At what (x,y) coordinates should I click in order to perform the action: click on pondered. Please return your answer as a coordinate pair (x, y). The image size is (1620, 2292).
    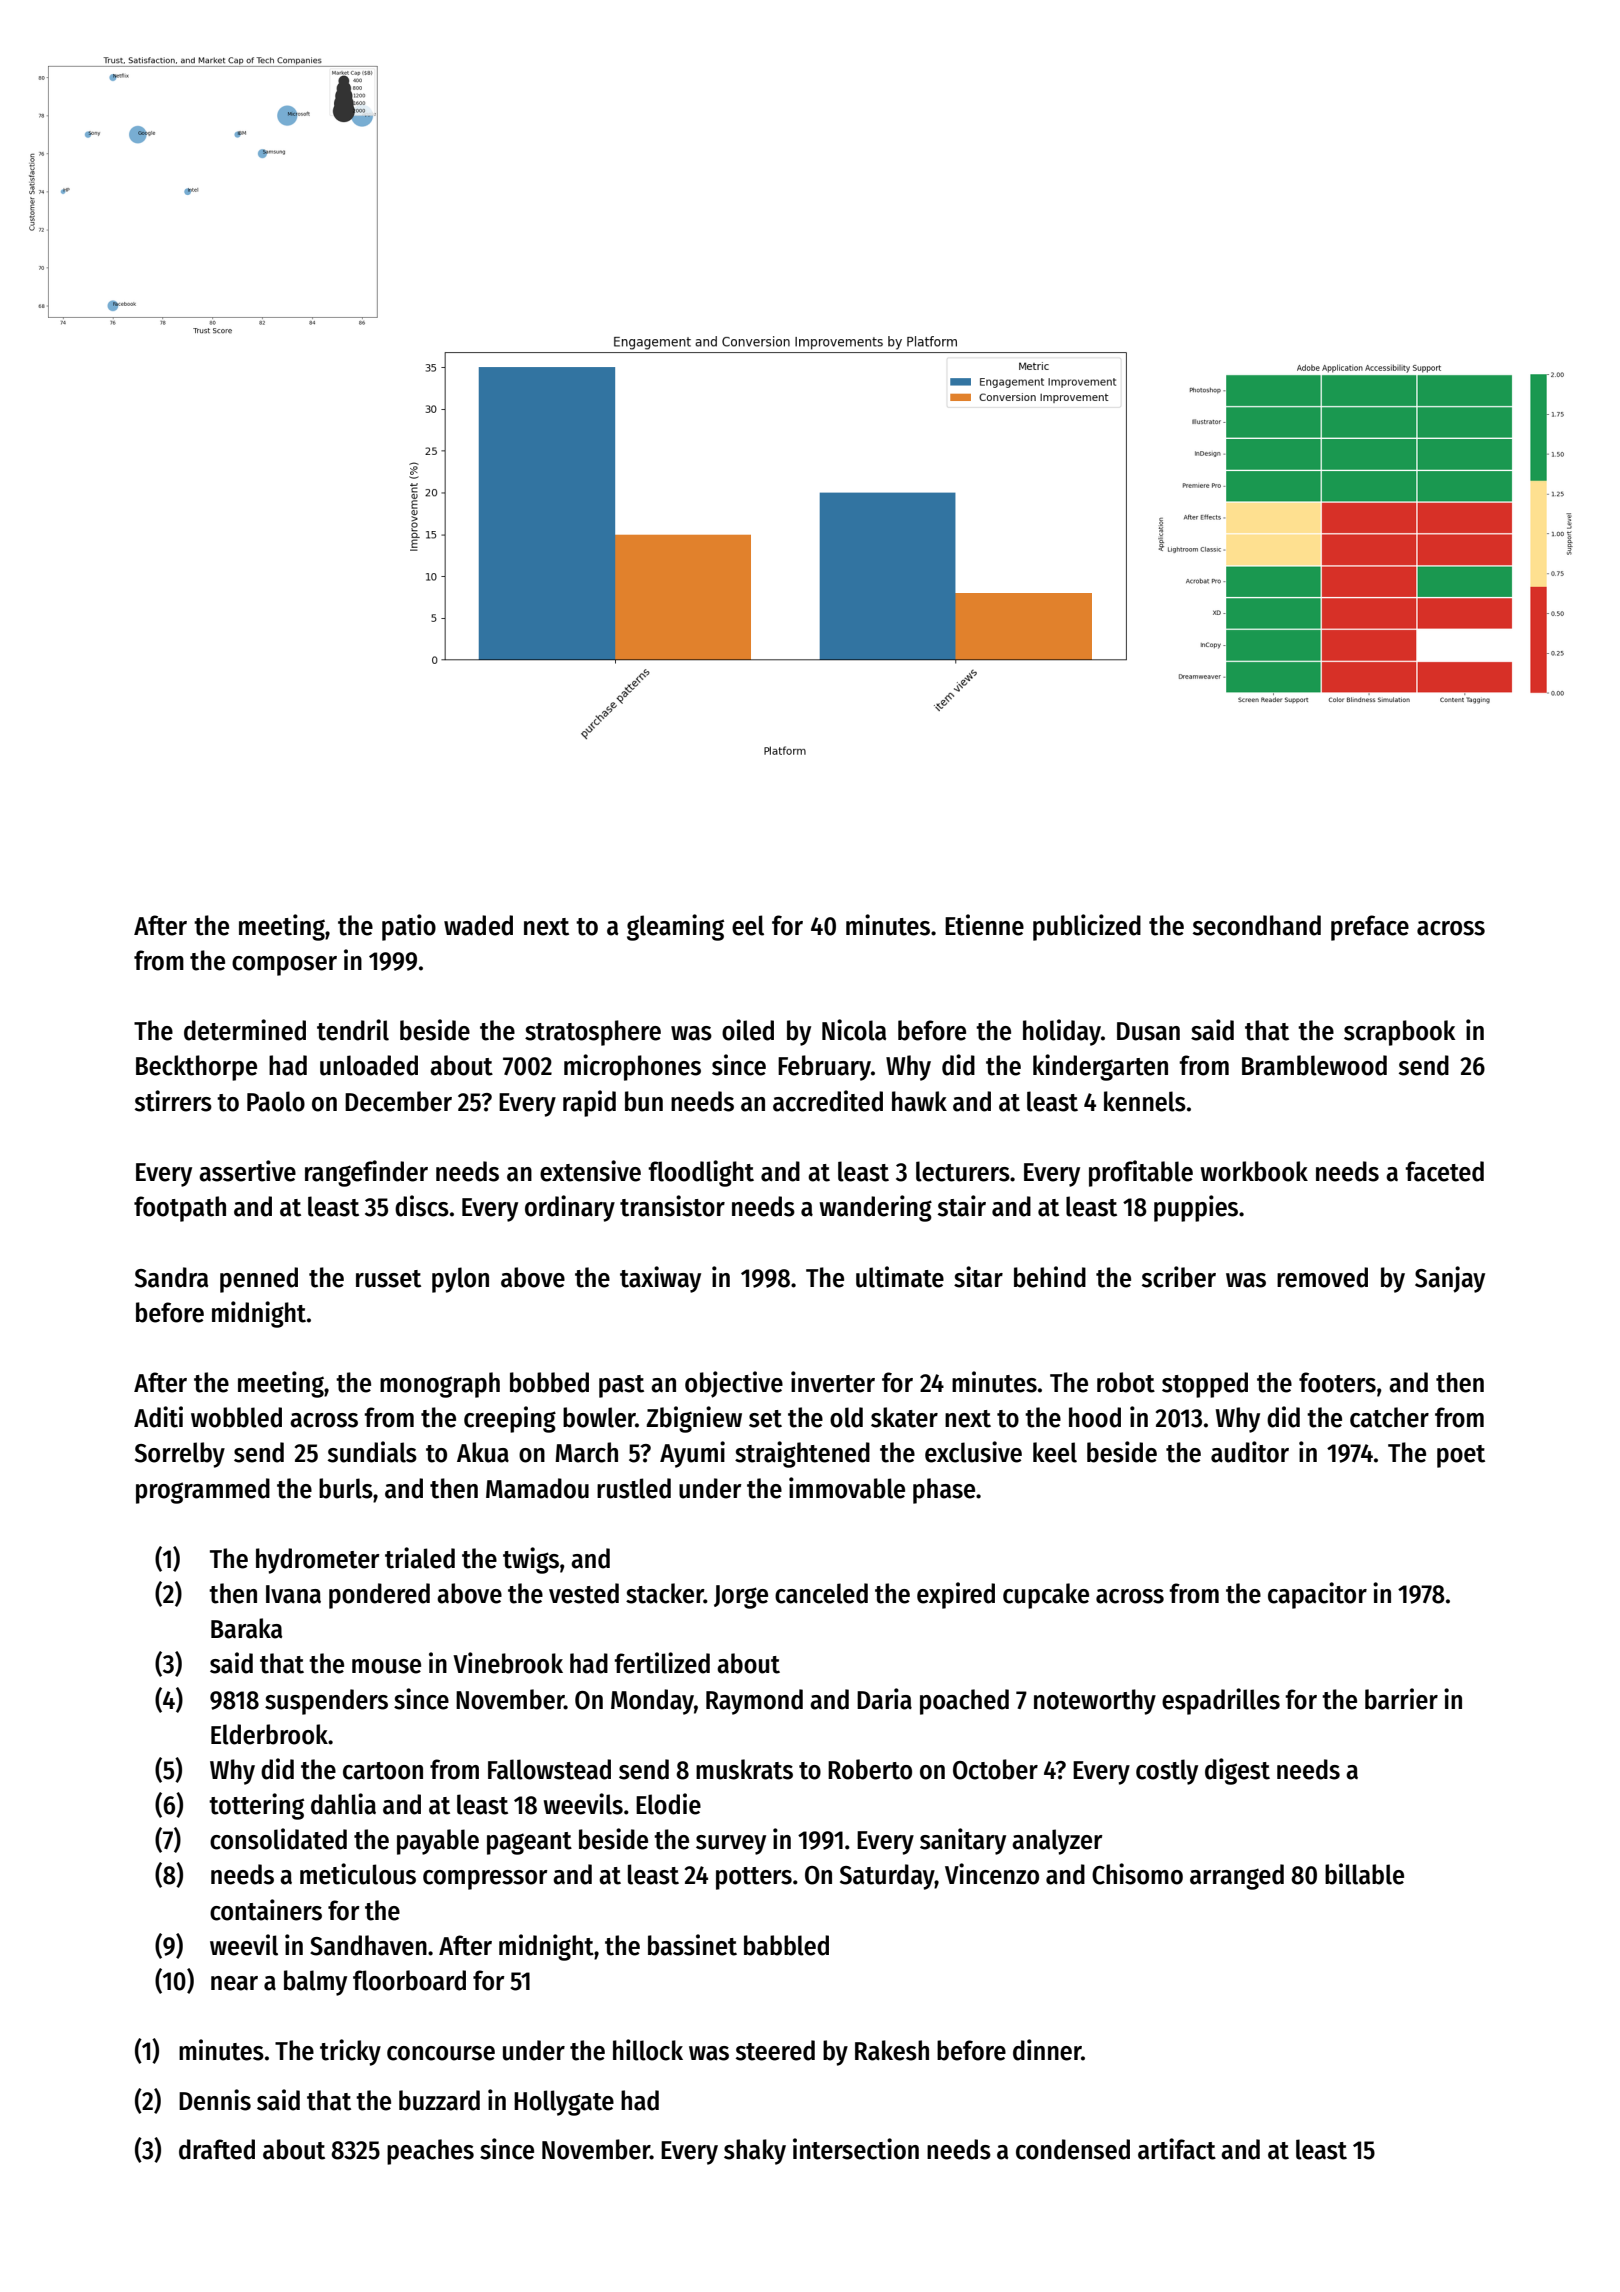
    Looking at the image, I should click on (379, 1596).
